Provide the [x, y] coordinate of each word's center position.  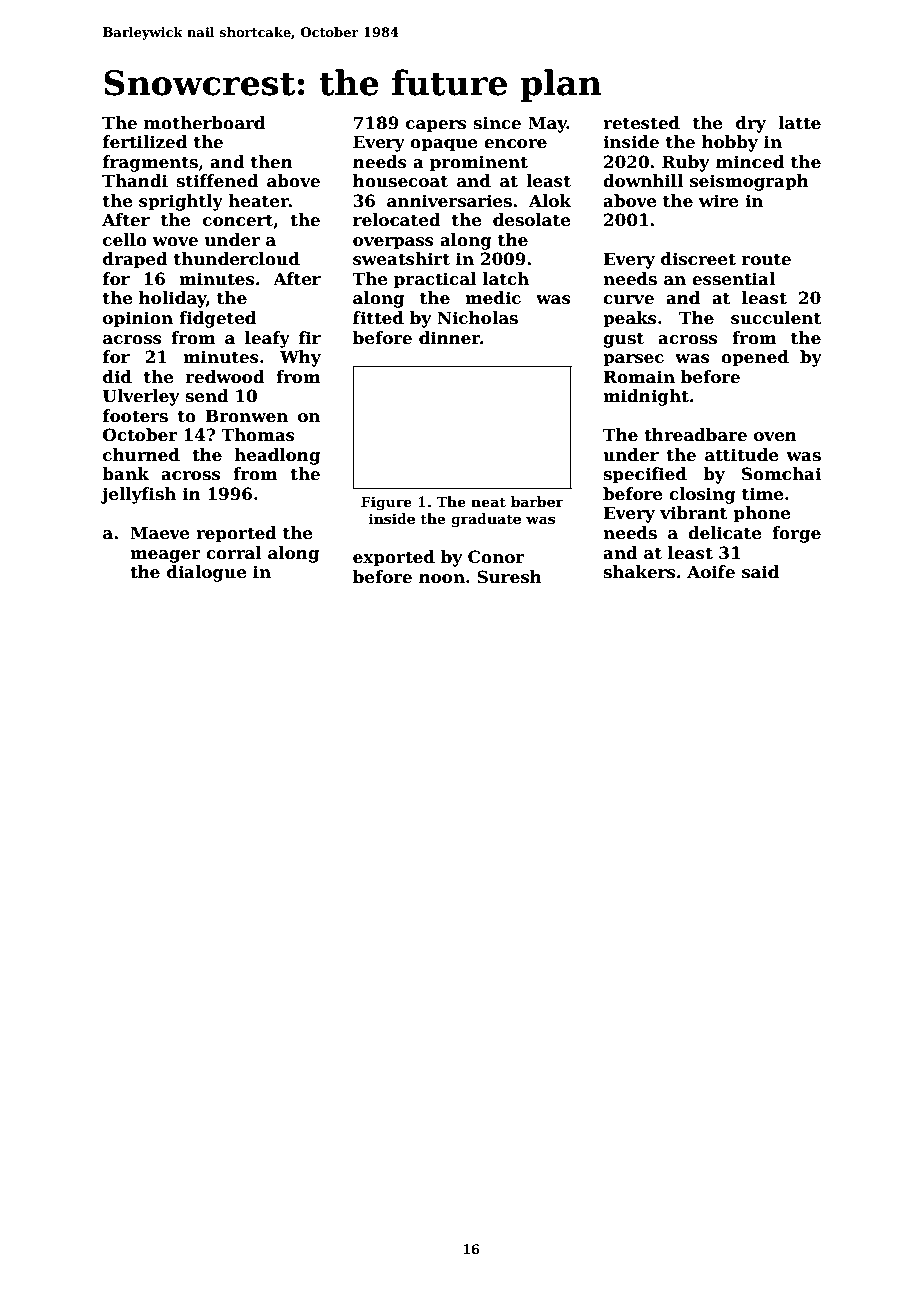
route [766, 259]
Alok [550, 201]
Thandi [135, 181]
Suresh [509, 577]
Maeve [159, 533]
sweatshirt [401, 259]
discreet [698, 259]
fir [310, 337]
